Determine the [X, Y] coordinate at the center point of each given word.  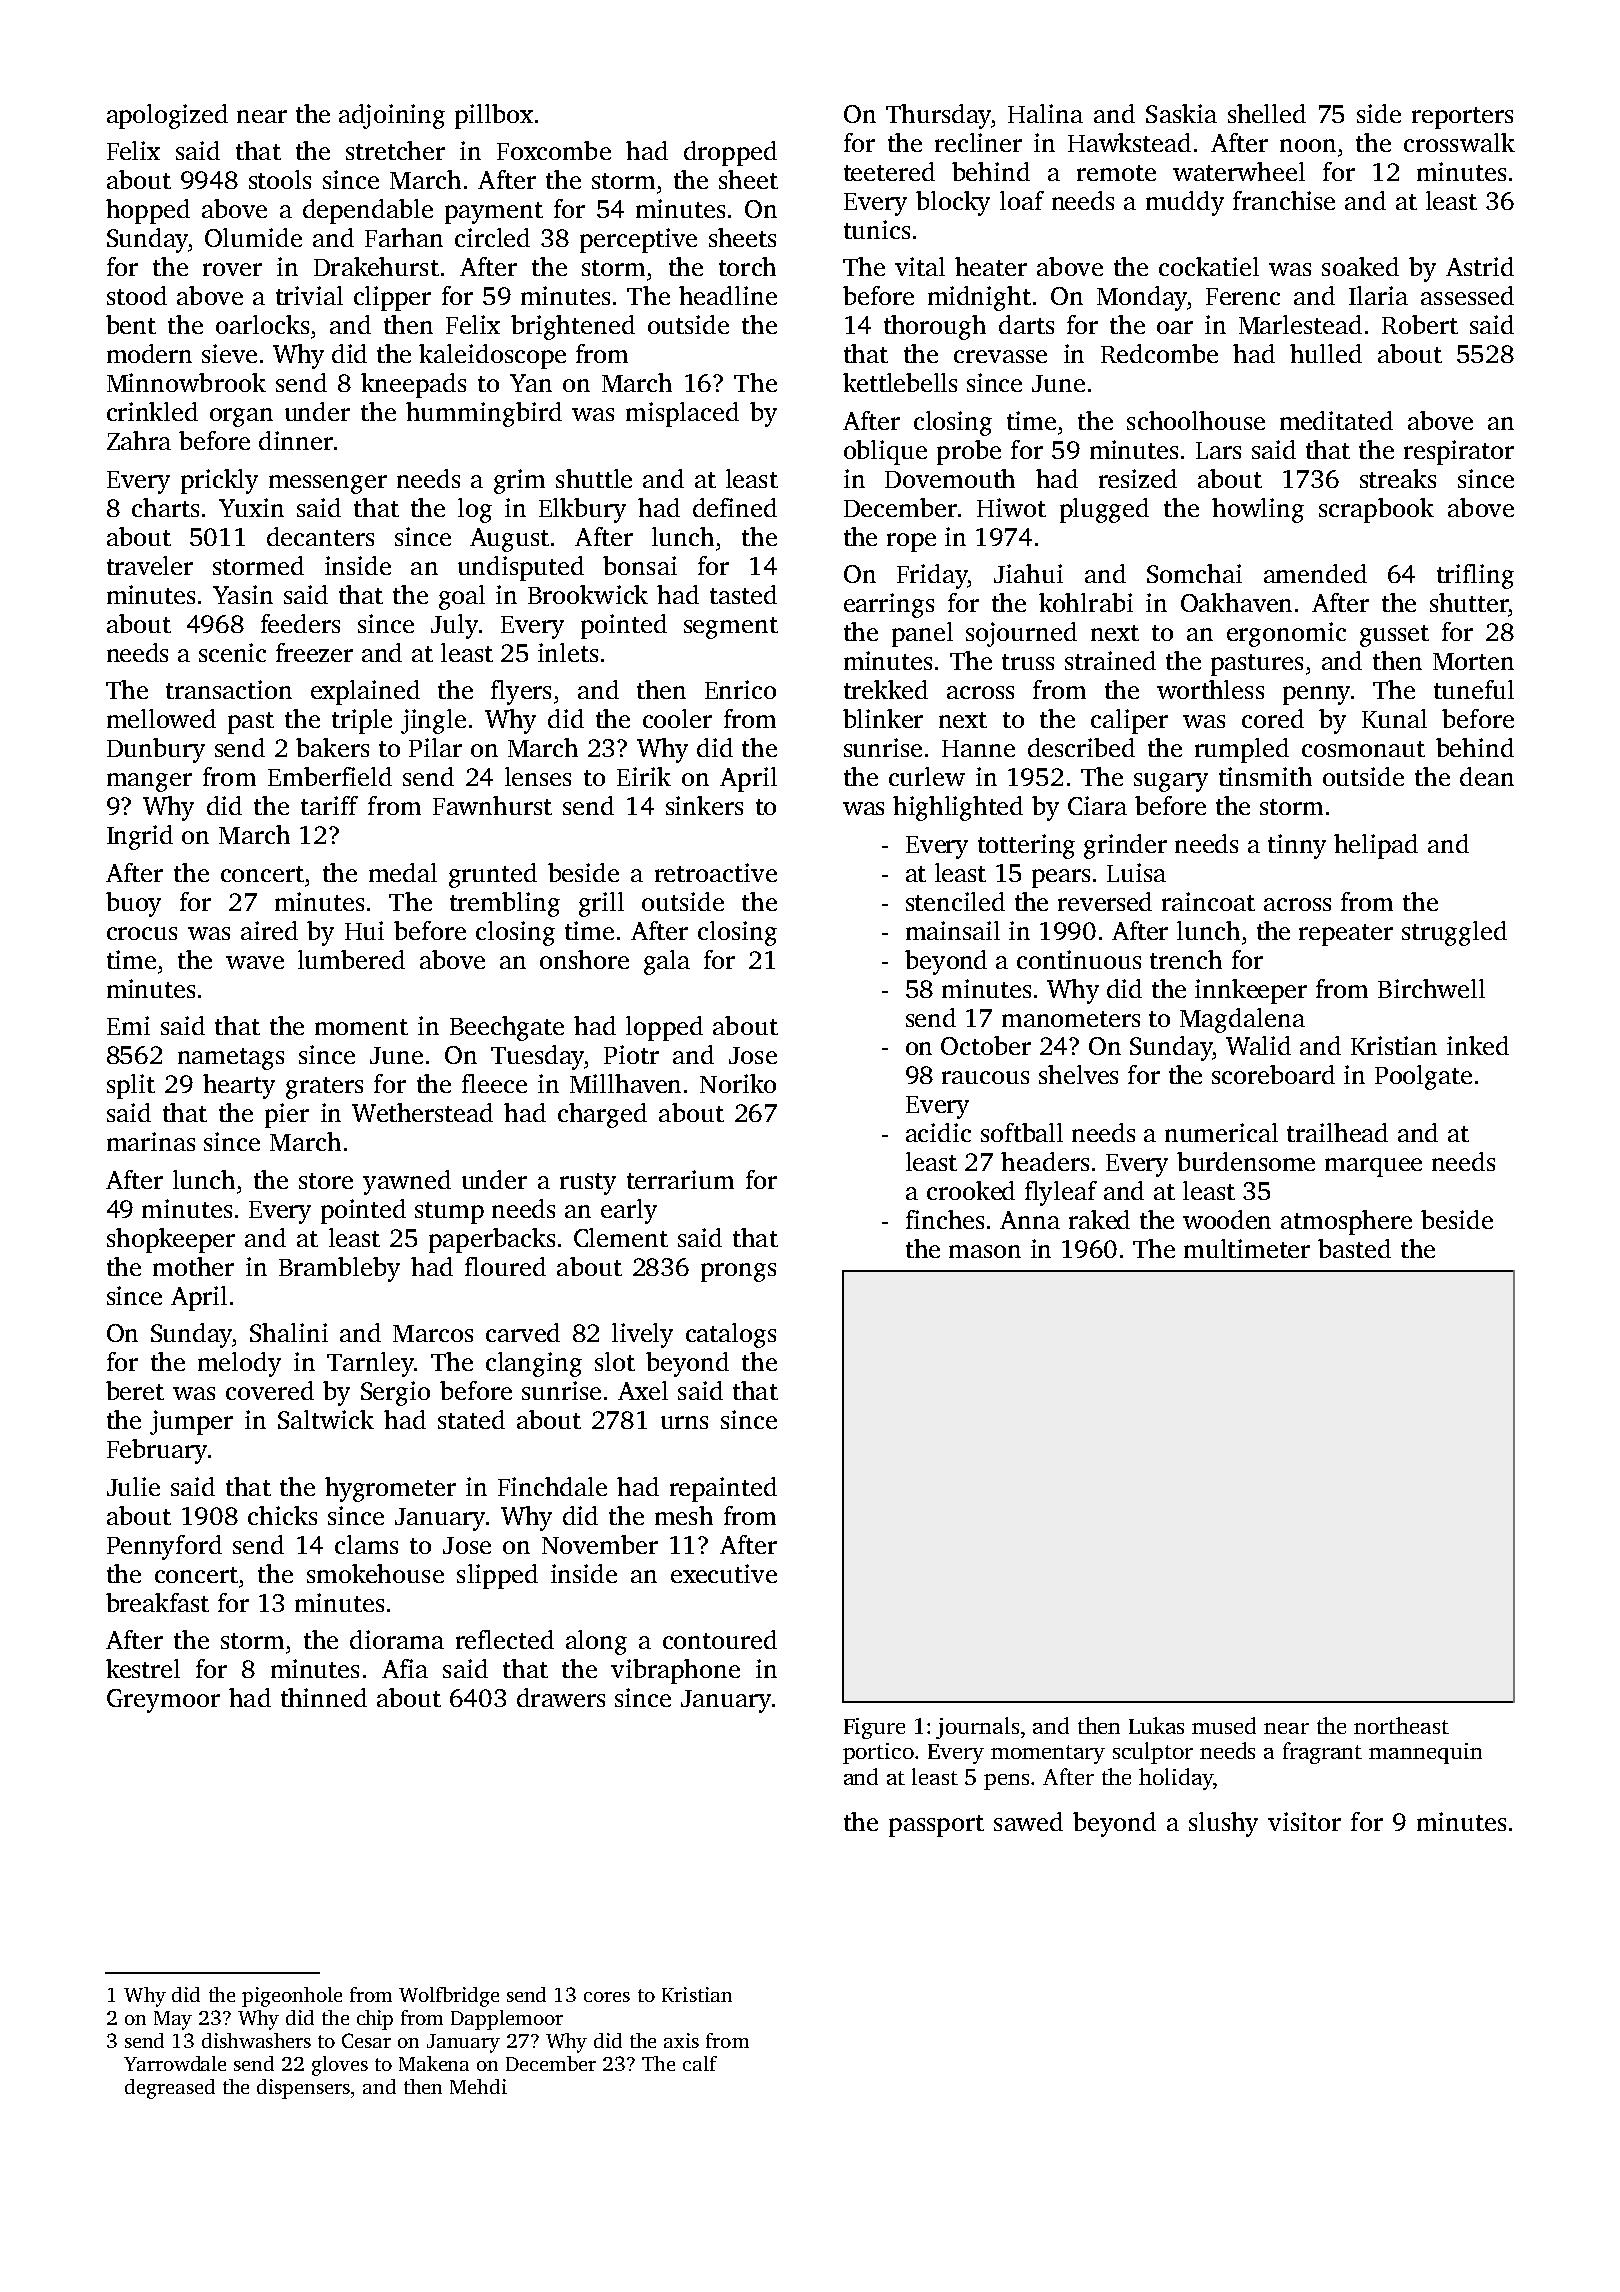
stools [280, 179]
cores [607, 1997]
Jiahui [1028, 573]
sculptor [1153, 1753]
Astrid [1480, 266]
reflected [505, 1639]
